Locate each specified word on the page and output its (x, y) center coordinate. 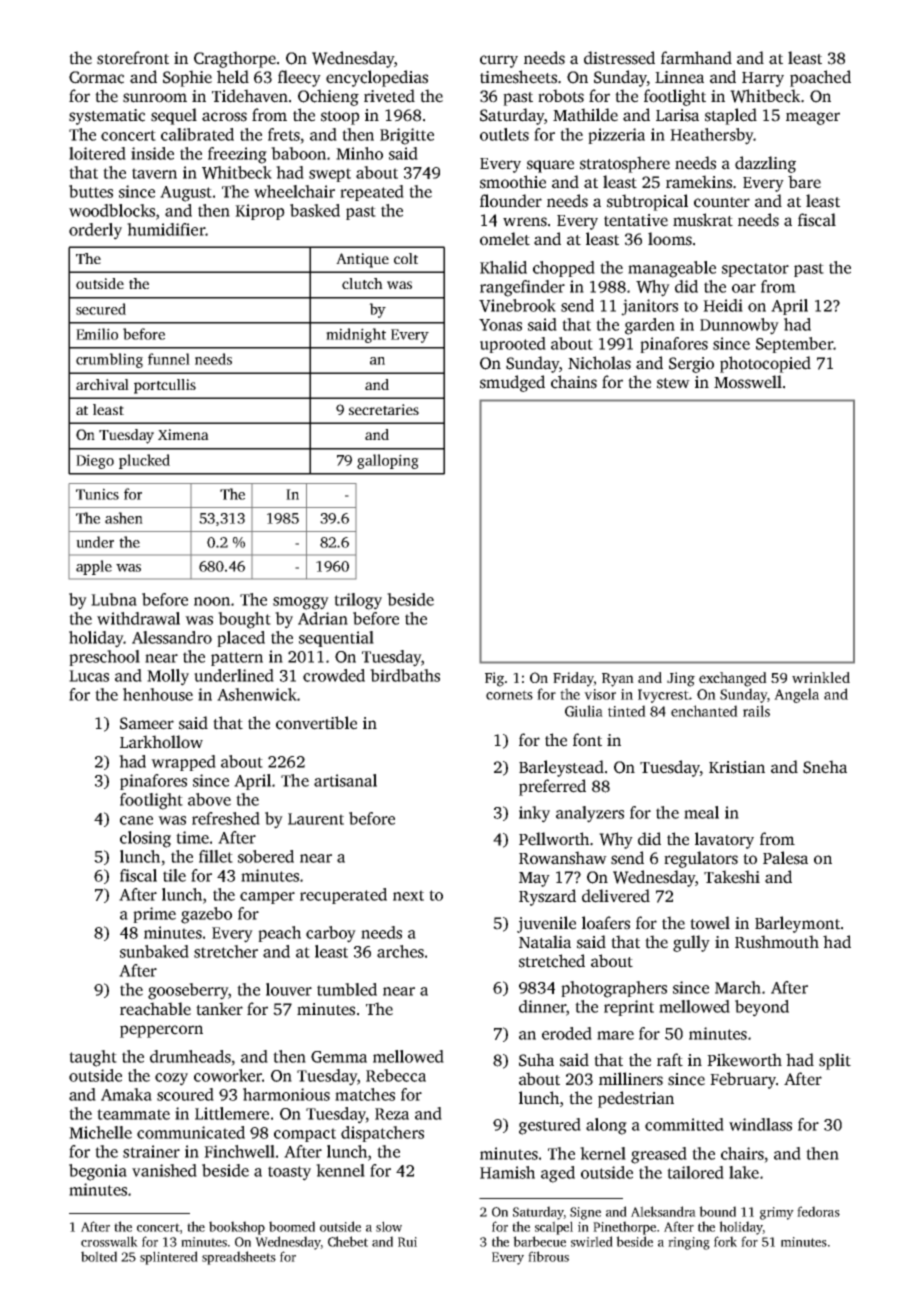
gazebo (206, 915)
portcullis (165, 386)
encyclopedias (377, 78)
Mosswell (748, 382)
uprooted (513, 345)
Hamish (507, 1172)
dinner (542, 1006)
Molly (168, 677)
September (794, 345)
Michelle (100, 1132)
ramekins (699, 182)
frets (284, 134)
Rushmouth (777, 942)
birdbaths (405, 675)
